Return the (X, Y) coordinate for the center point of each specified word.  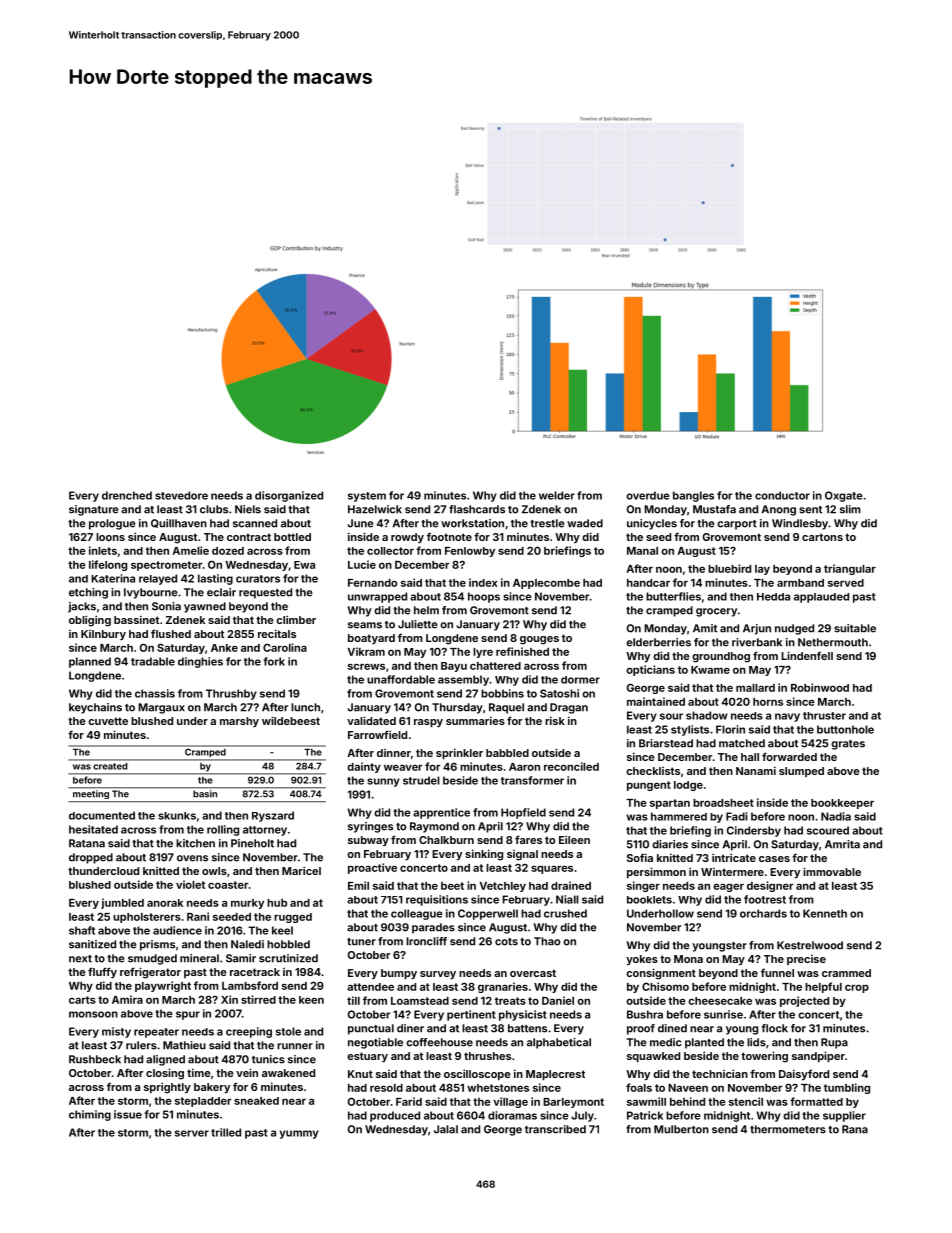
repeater (156, 1033)
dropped (91, 858)
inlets (103, 550)
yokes (642, 960)
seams (365, 625)
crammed (846, 973)
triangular (850, 569)
